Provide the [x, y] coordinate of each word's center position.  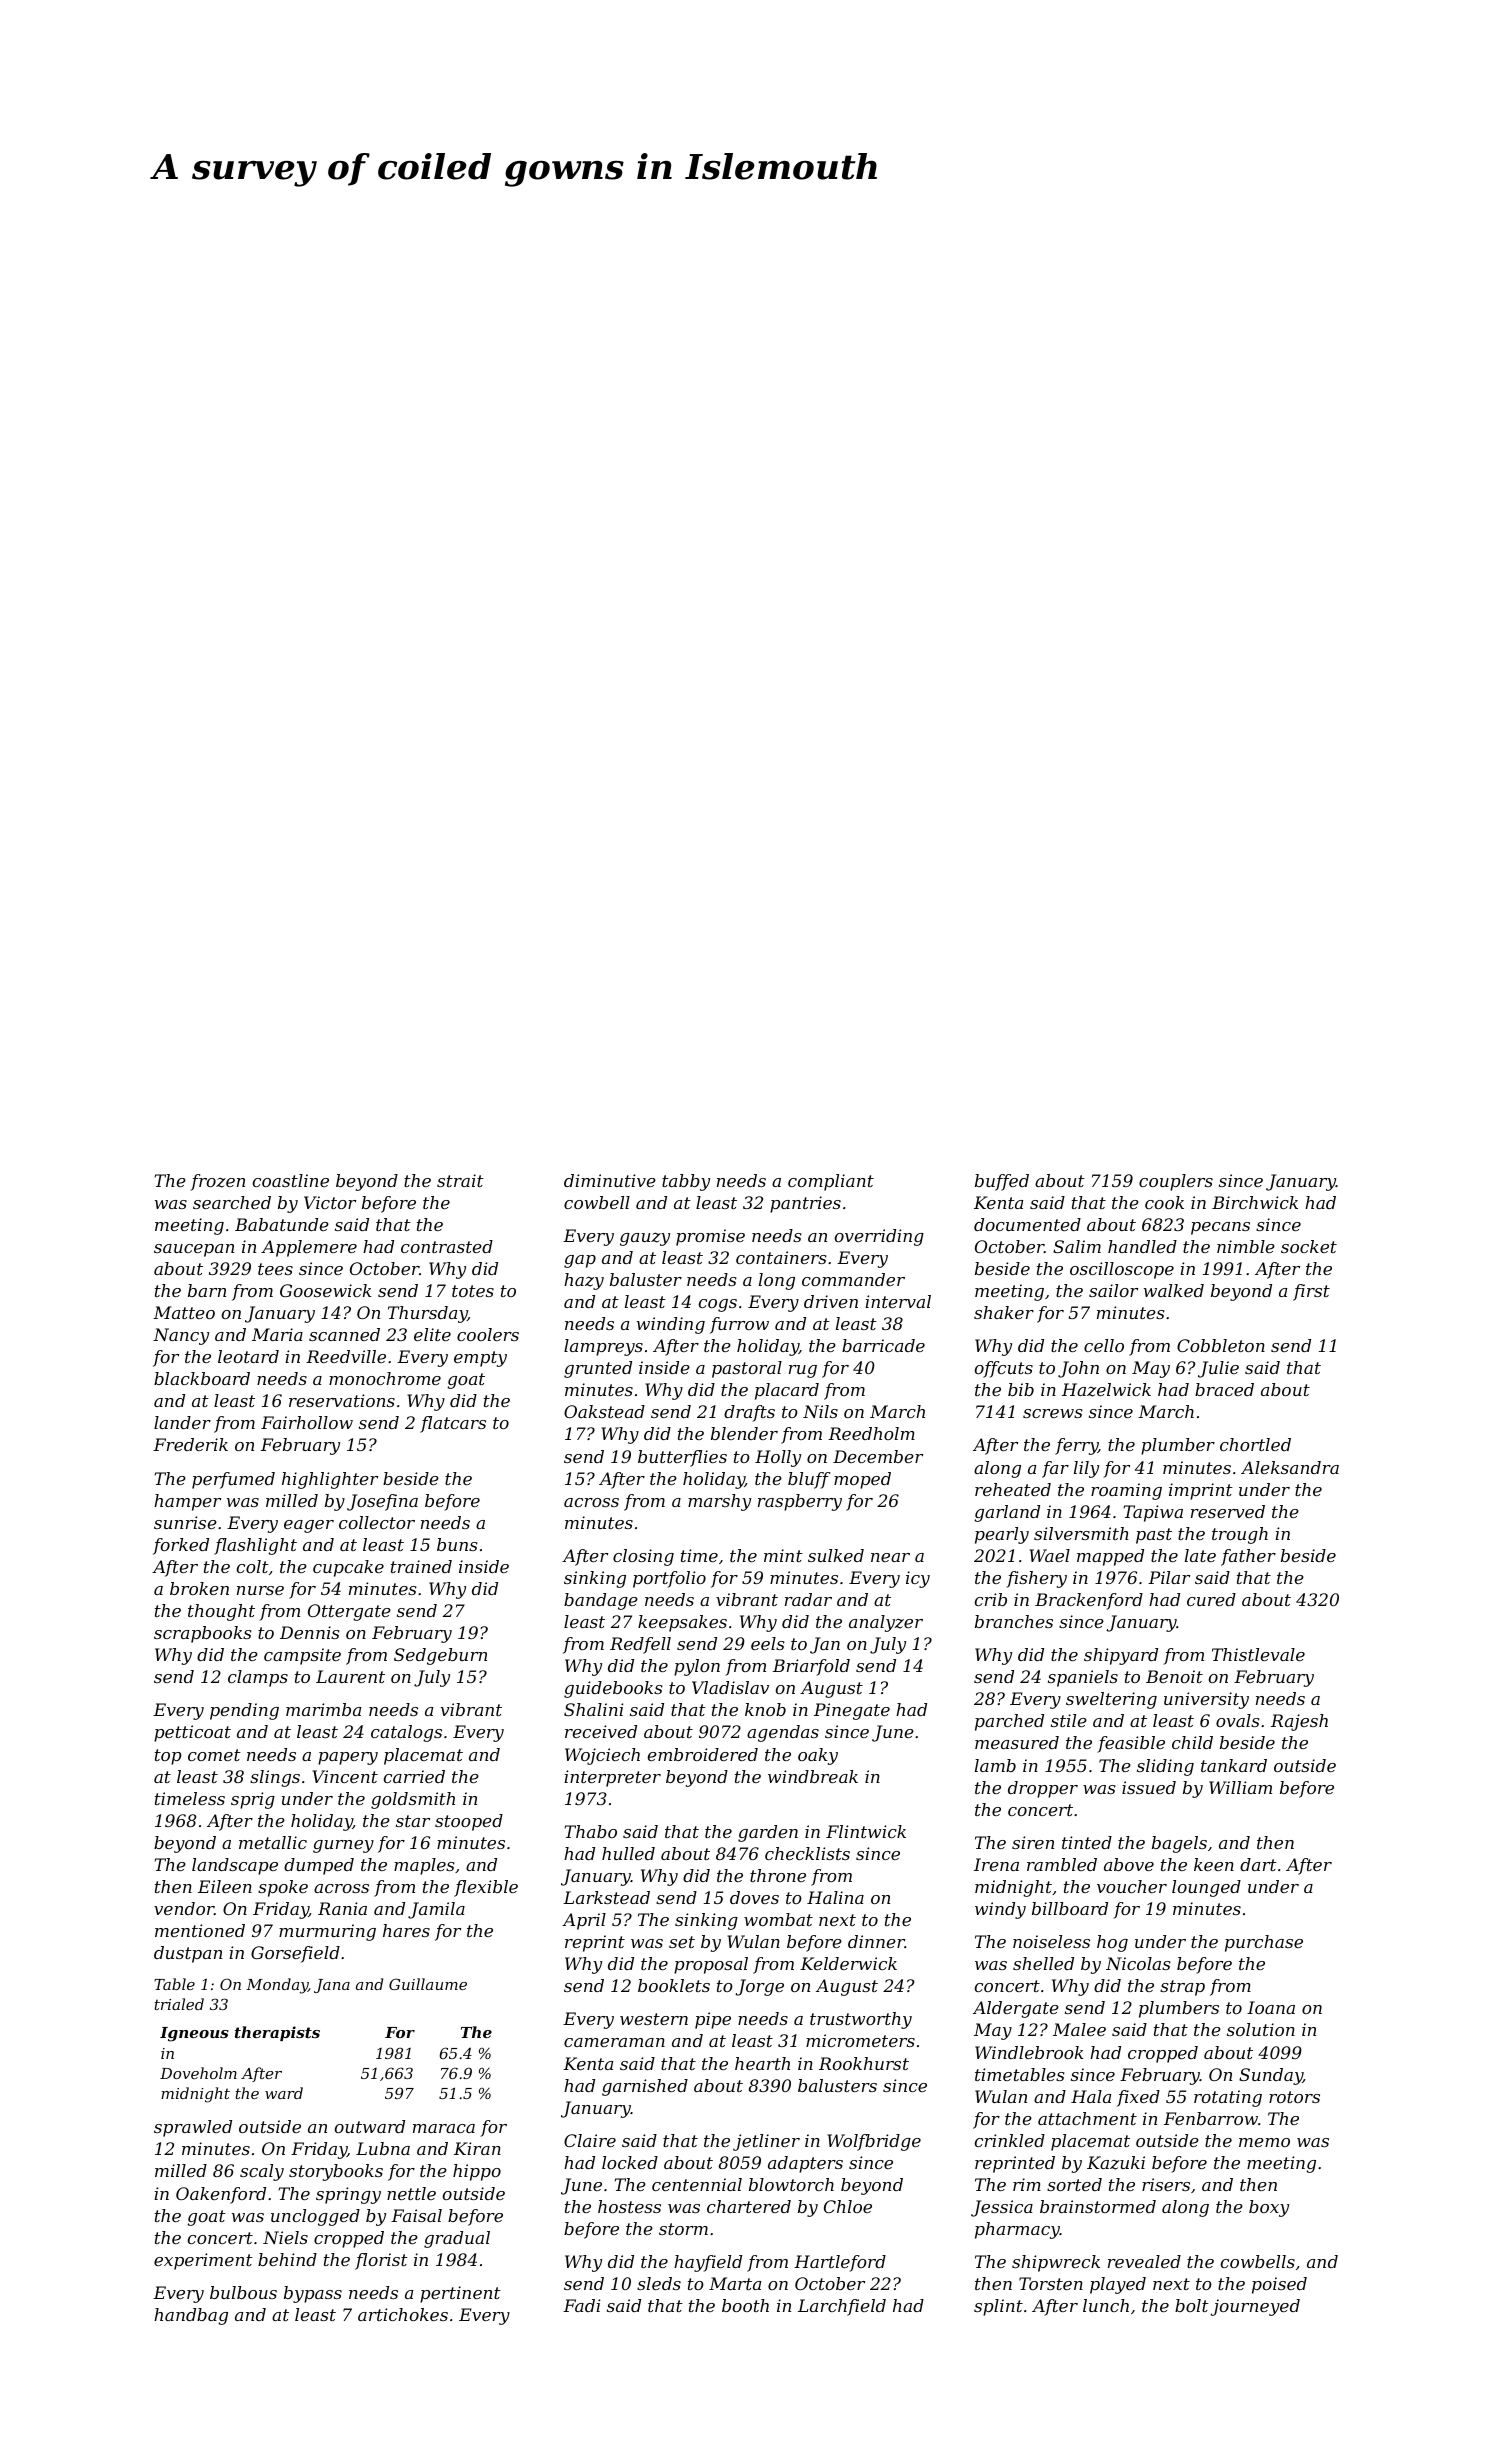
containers [781, 1257]
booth [745, 2305]
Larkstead [606, 1897]
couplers [1176, 1182]
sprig [253, 1800]
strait [460, 1180]
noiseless [1051, 1941]
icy [918, 1579]
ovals [1238, 1720]
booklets [674, 1985]
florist [381, 2261]
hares [406, 1930]
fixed [1138, 2098]
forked [181, 1546]
